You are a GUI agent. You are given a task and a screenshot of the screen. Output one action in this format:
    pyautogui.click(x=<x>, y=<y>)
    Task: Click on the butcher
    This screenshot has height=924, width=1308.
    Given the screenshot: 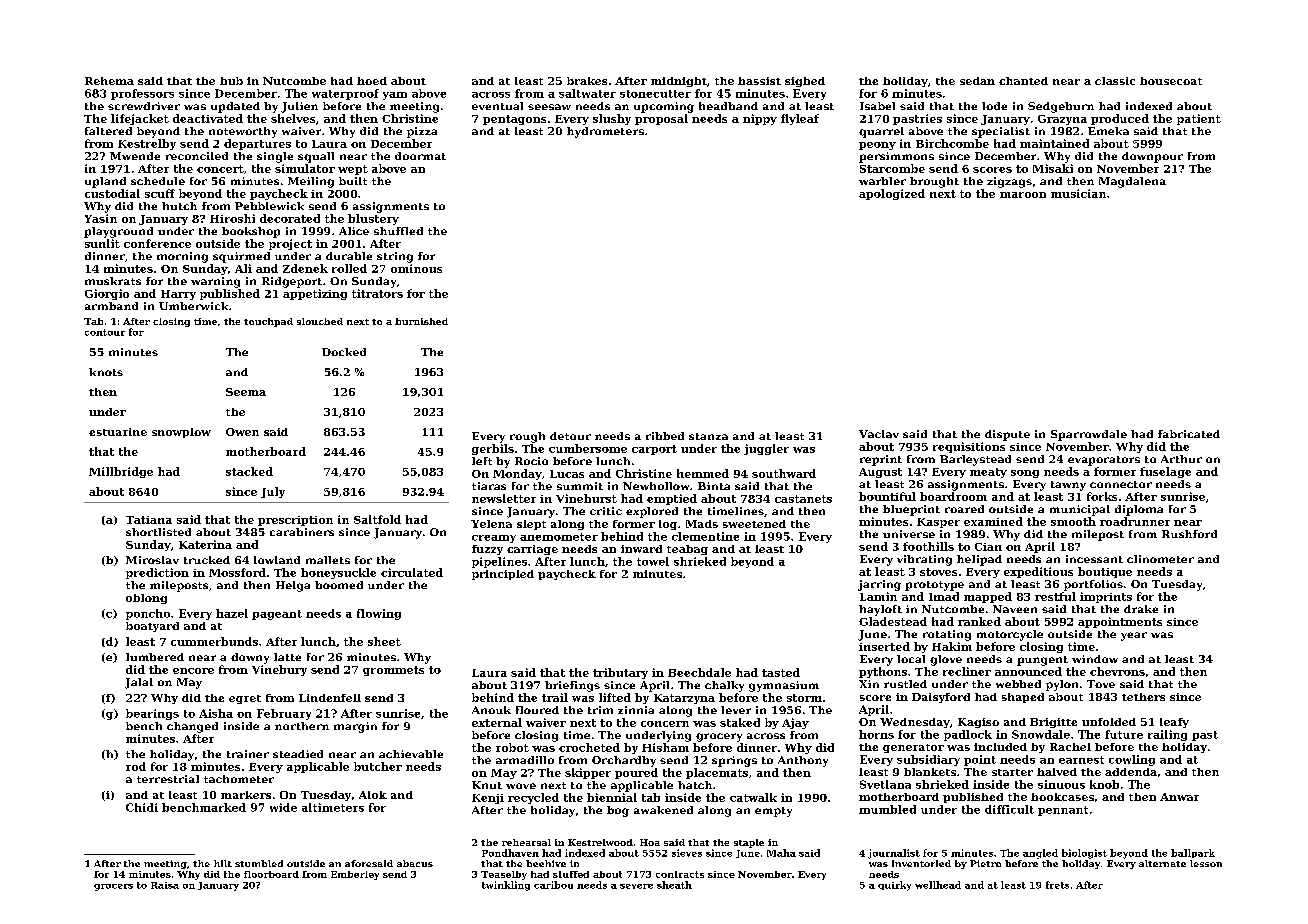 What is the action you would take?
    pyautogui.click(x=378, y=766)
